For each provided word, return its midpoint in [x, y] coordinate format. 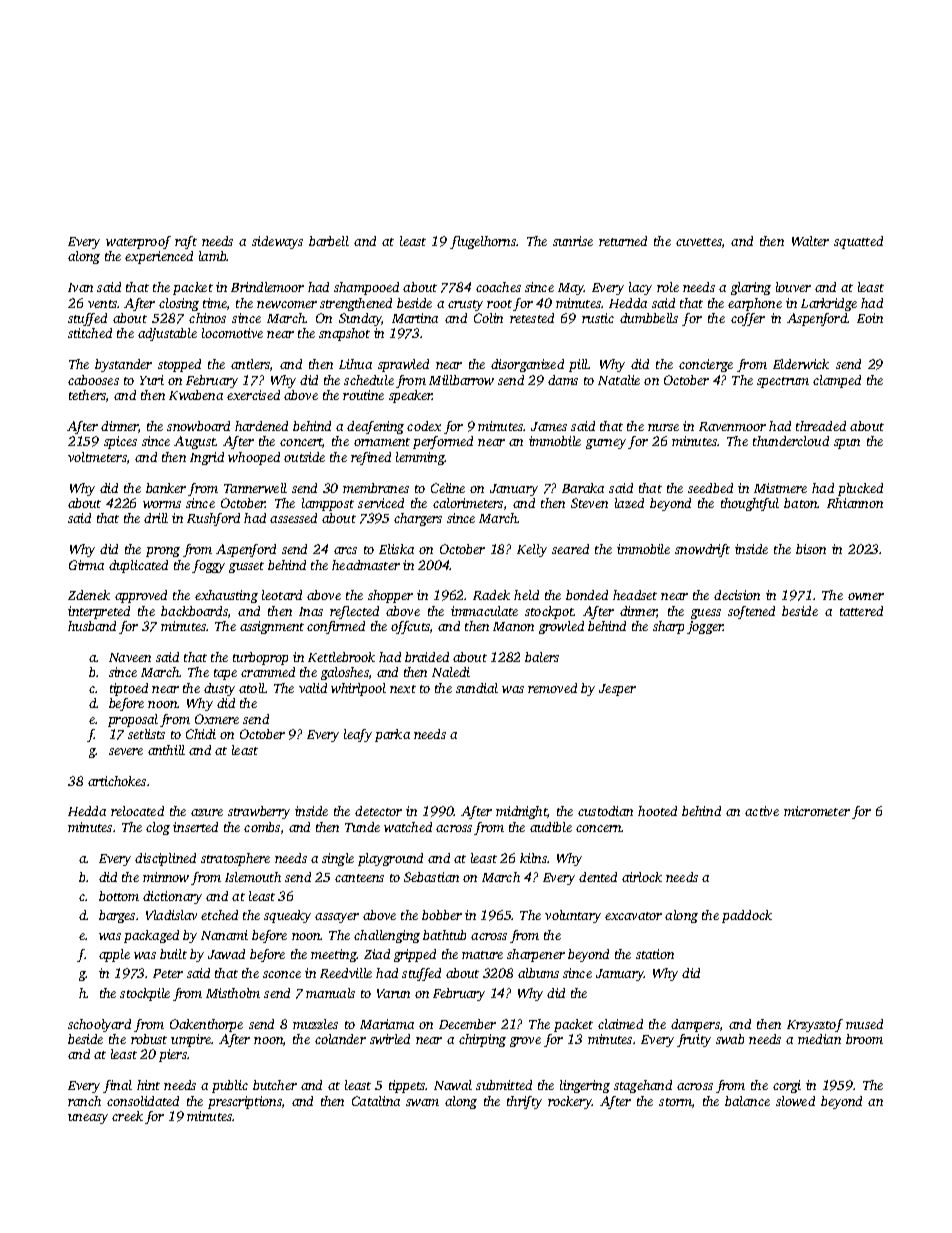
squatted [858, 242]
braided [427, 657]
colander [340, 1039]
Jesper [617, 690]
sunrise [573, 241]
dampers [695, 1025]
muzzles [315, 1024]
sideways [277, 242]
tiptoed [129, 689]
